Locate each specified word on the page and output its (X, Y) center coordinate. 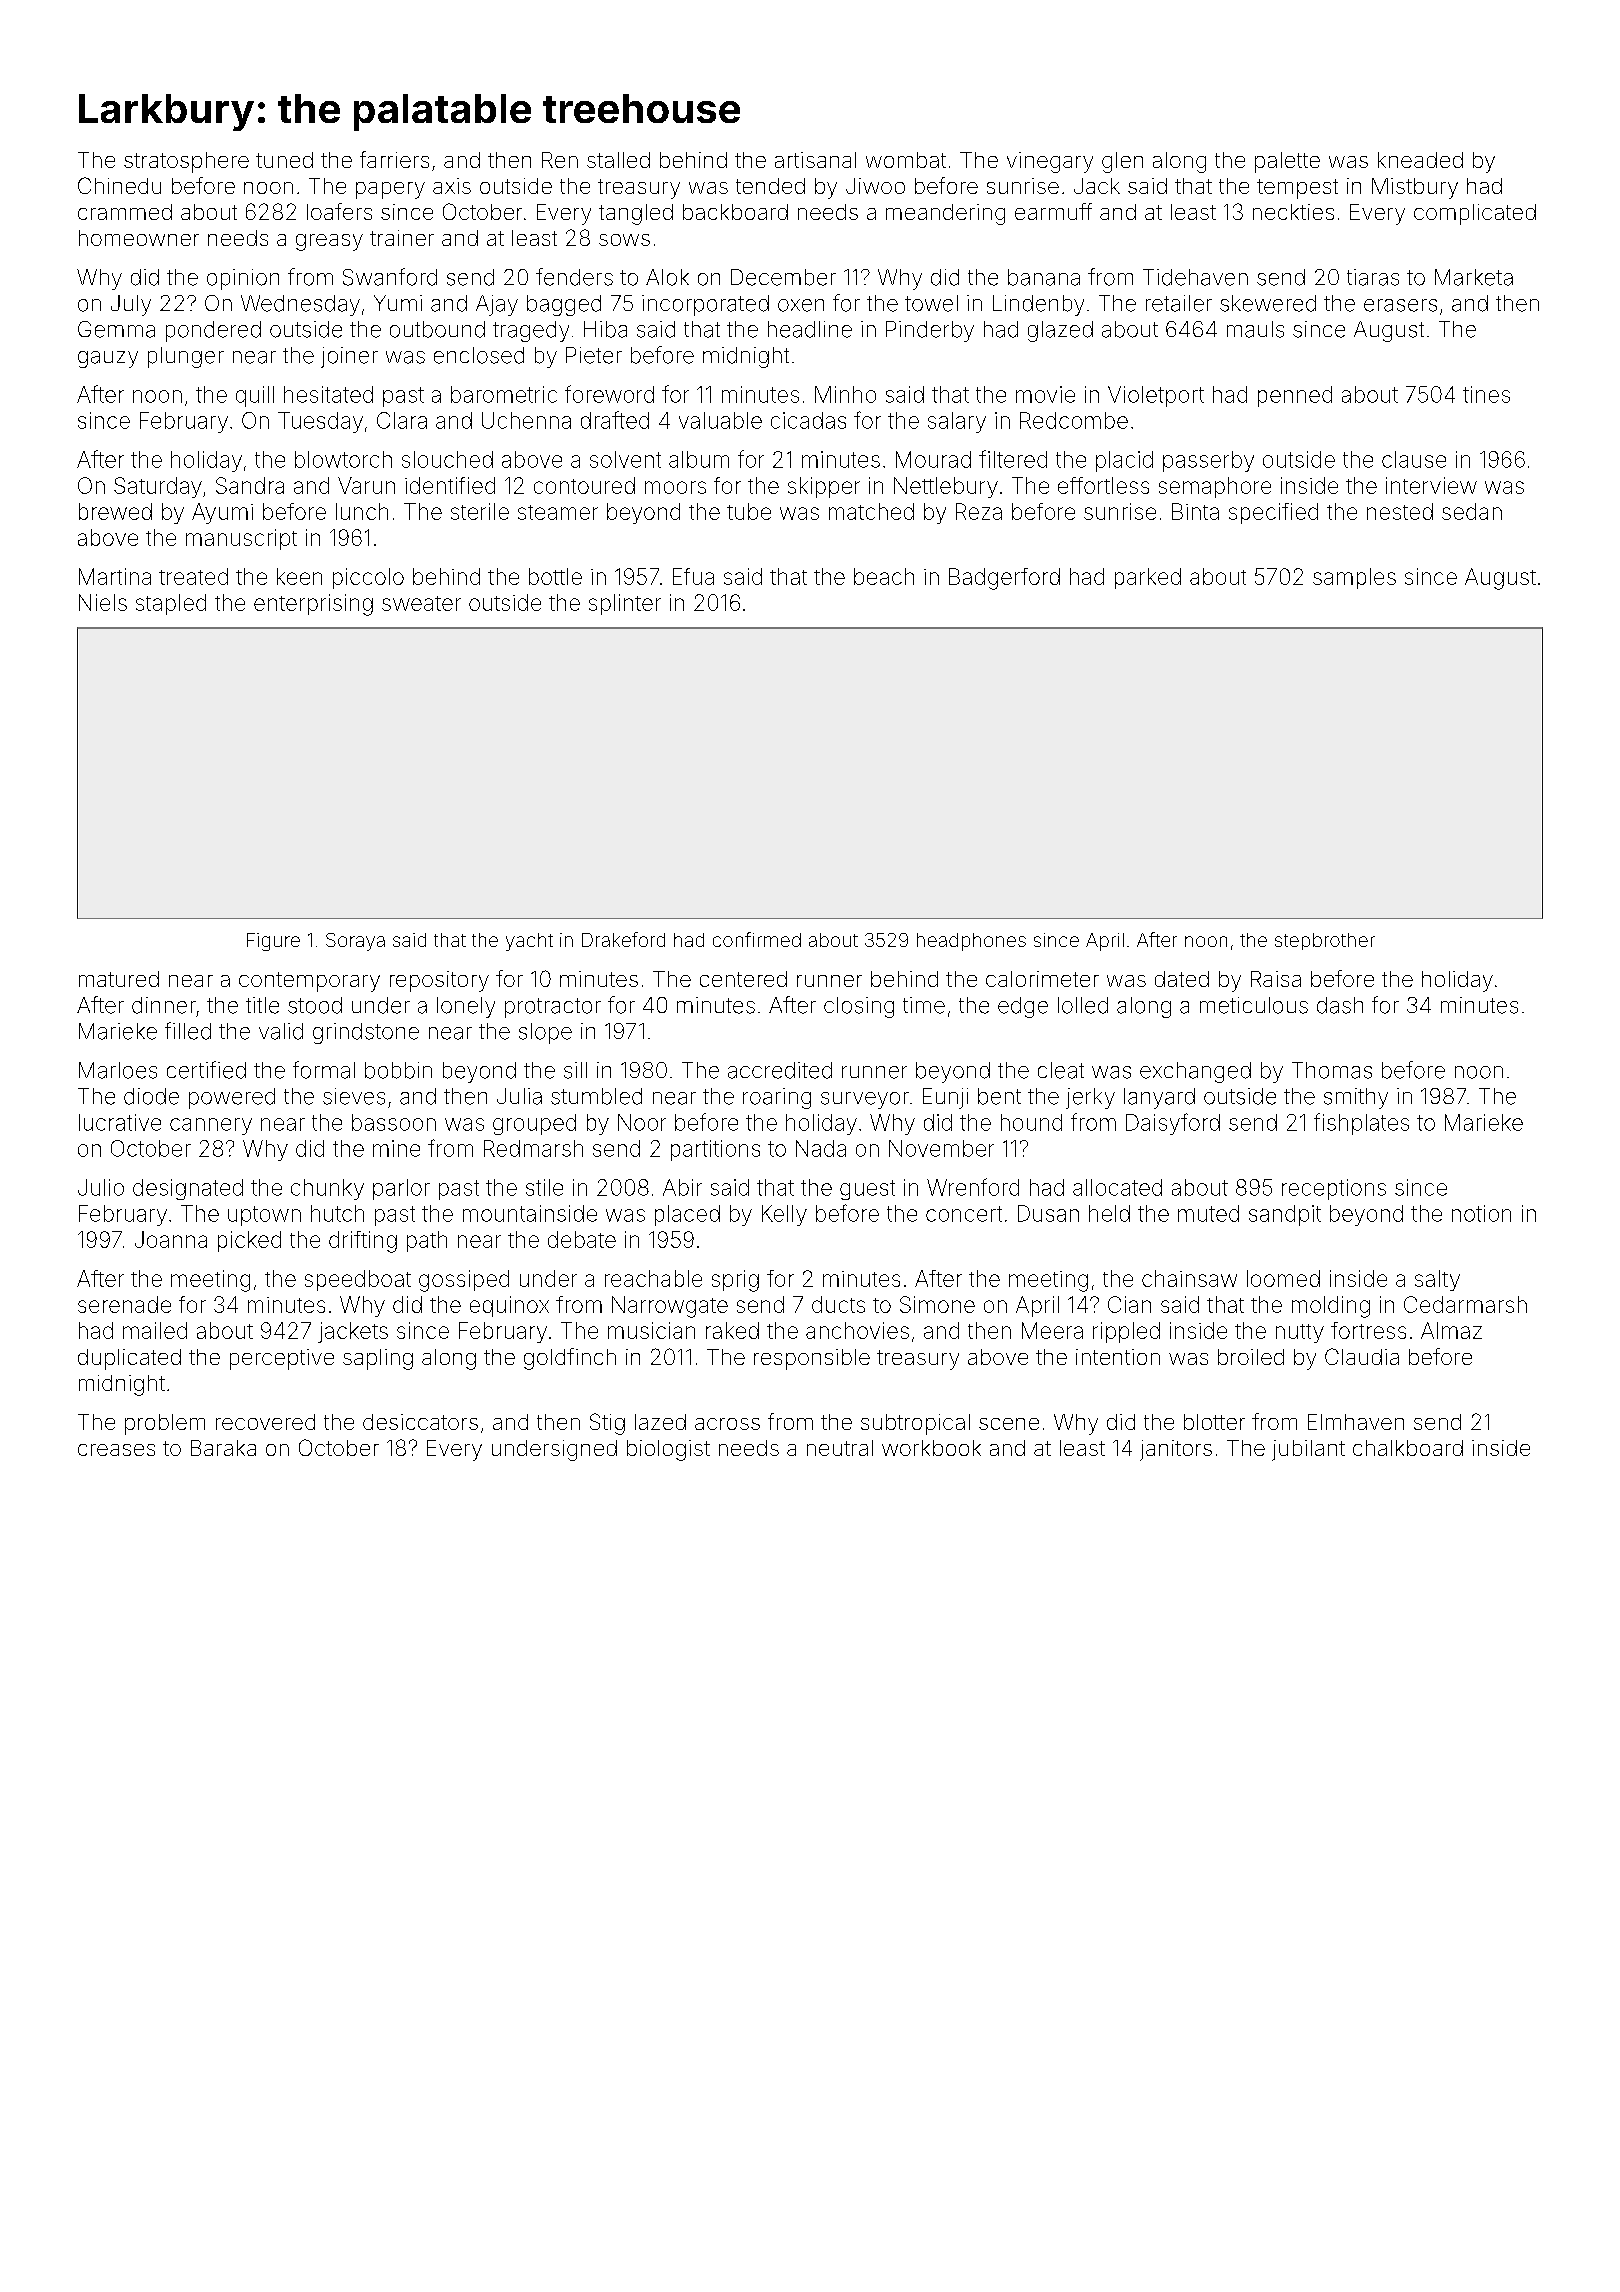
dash (1340, 1005)
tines (1486, 394)
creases (116, 1450)
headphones (971, 942)
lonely (466, 1007)
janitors (1176, 1450)
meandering (945, 214)
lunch (362, 511)
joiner (349, 357)
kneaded (1420, 160)
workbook (931, 1448)
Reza (979, 511)
